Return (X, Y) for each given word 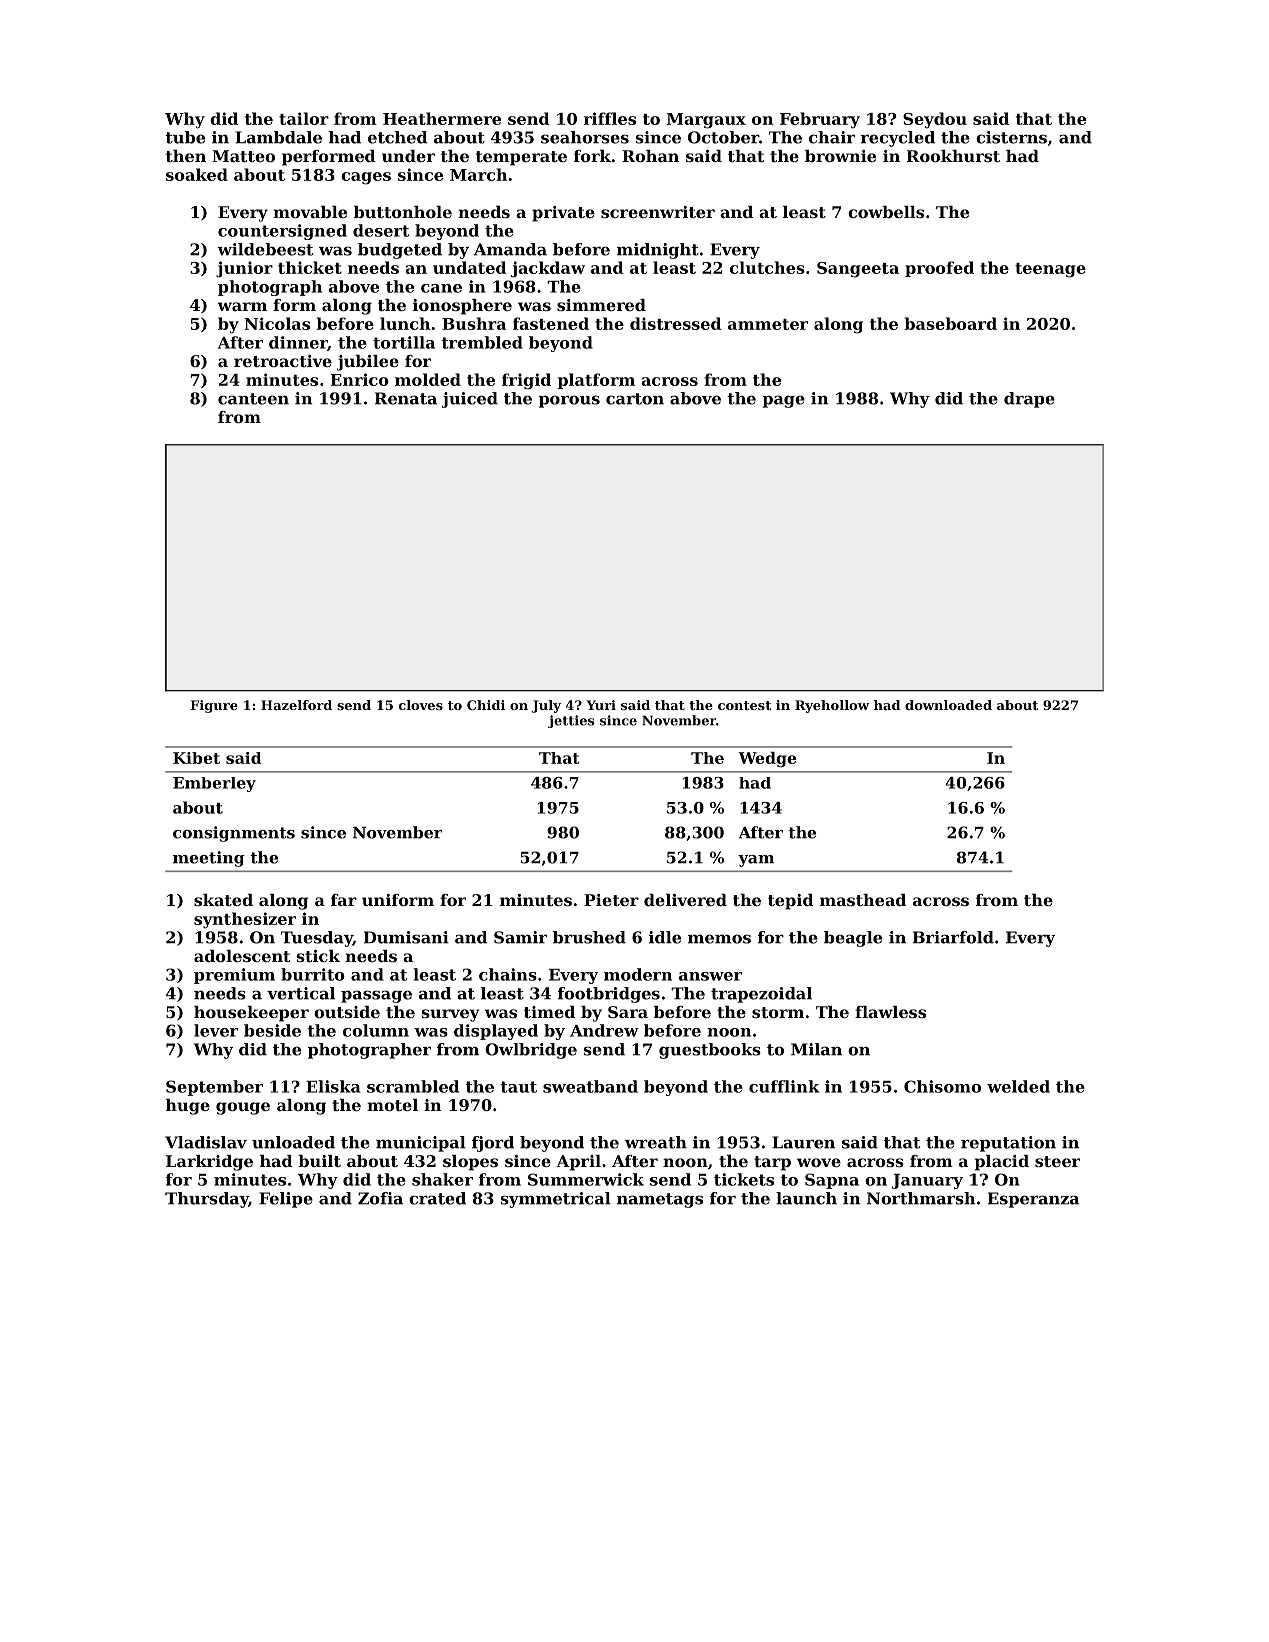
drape (1029, 400)
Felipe (286, 1200)
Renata (406, 398)
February (820, 120)
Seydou (935, 120)
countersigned (282, 232)
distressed (676, 323)
